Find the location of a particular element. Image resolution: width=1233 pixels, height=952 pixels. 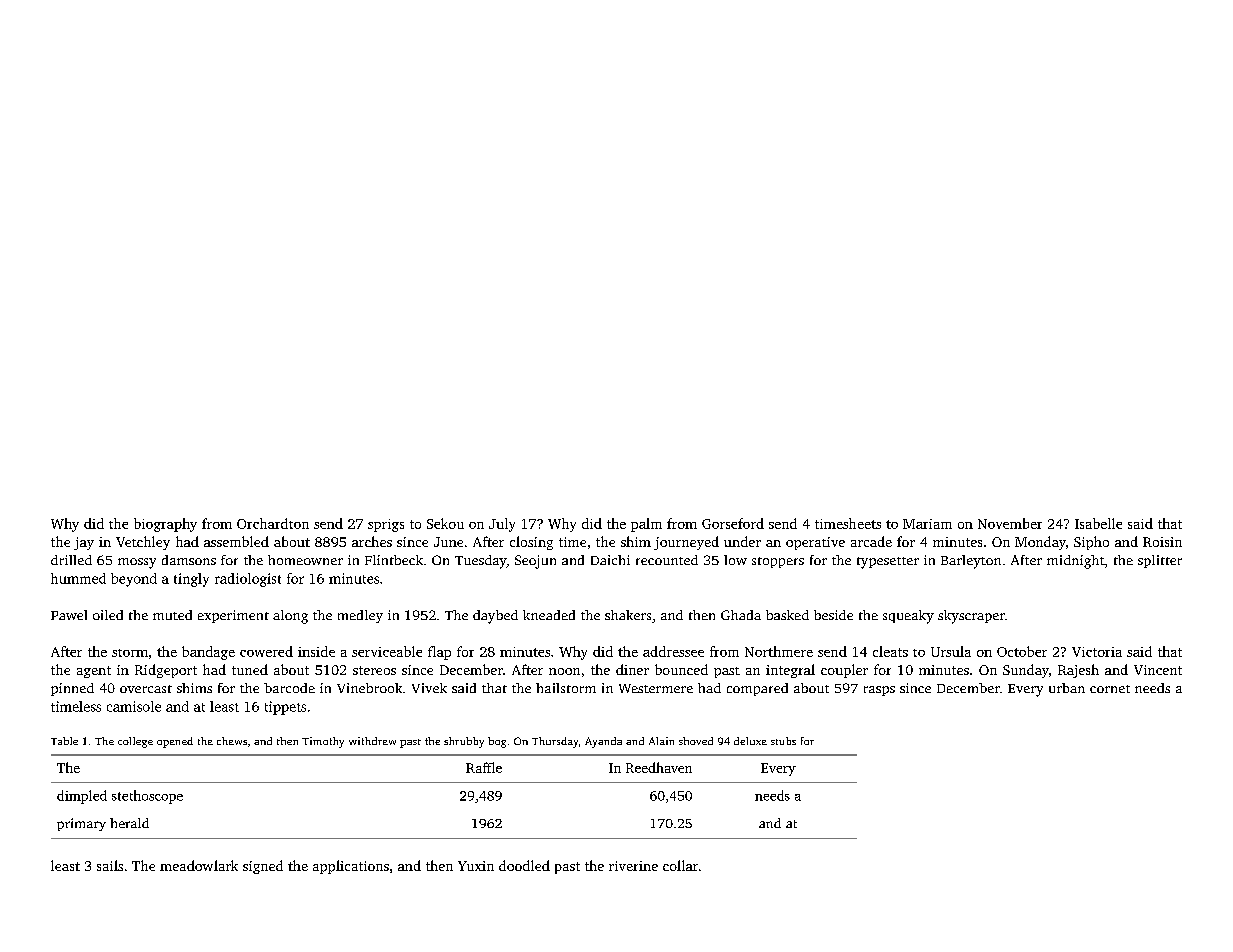

meadowlark is located at coordinates (199, 865).
